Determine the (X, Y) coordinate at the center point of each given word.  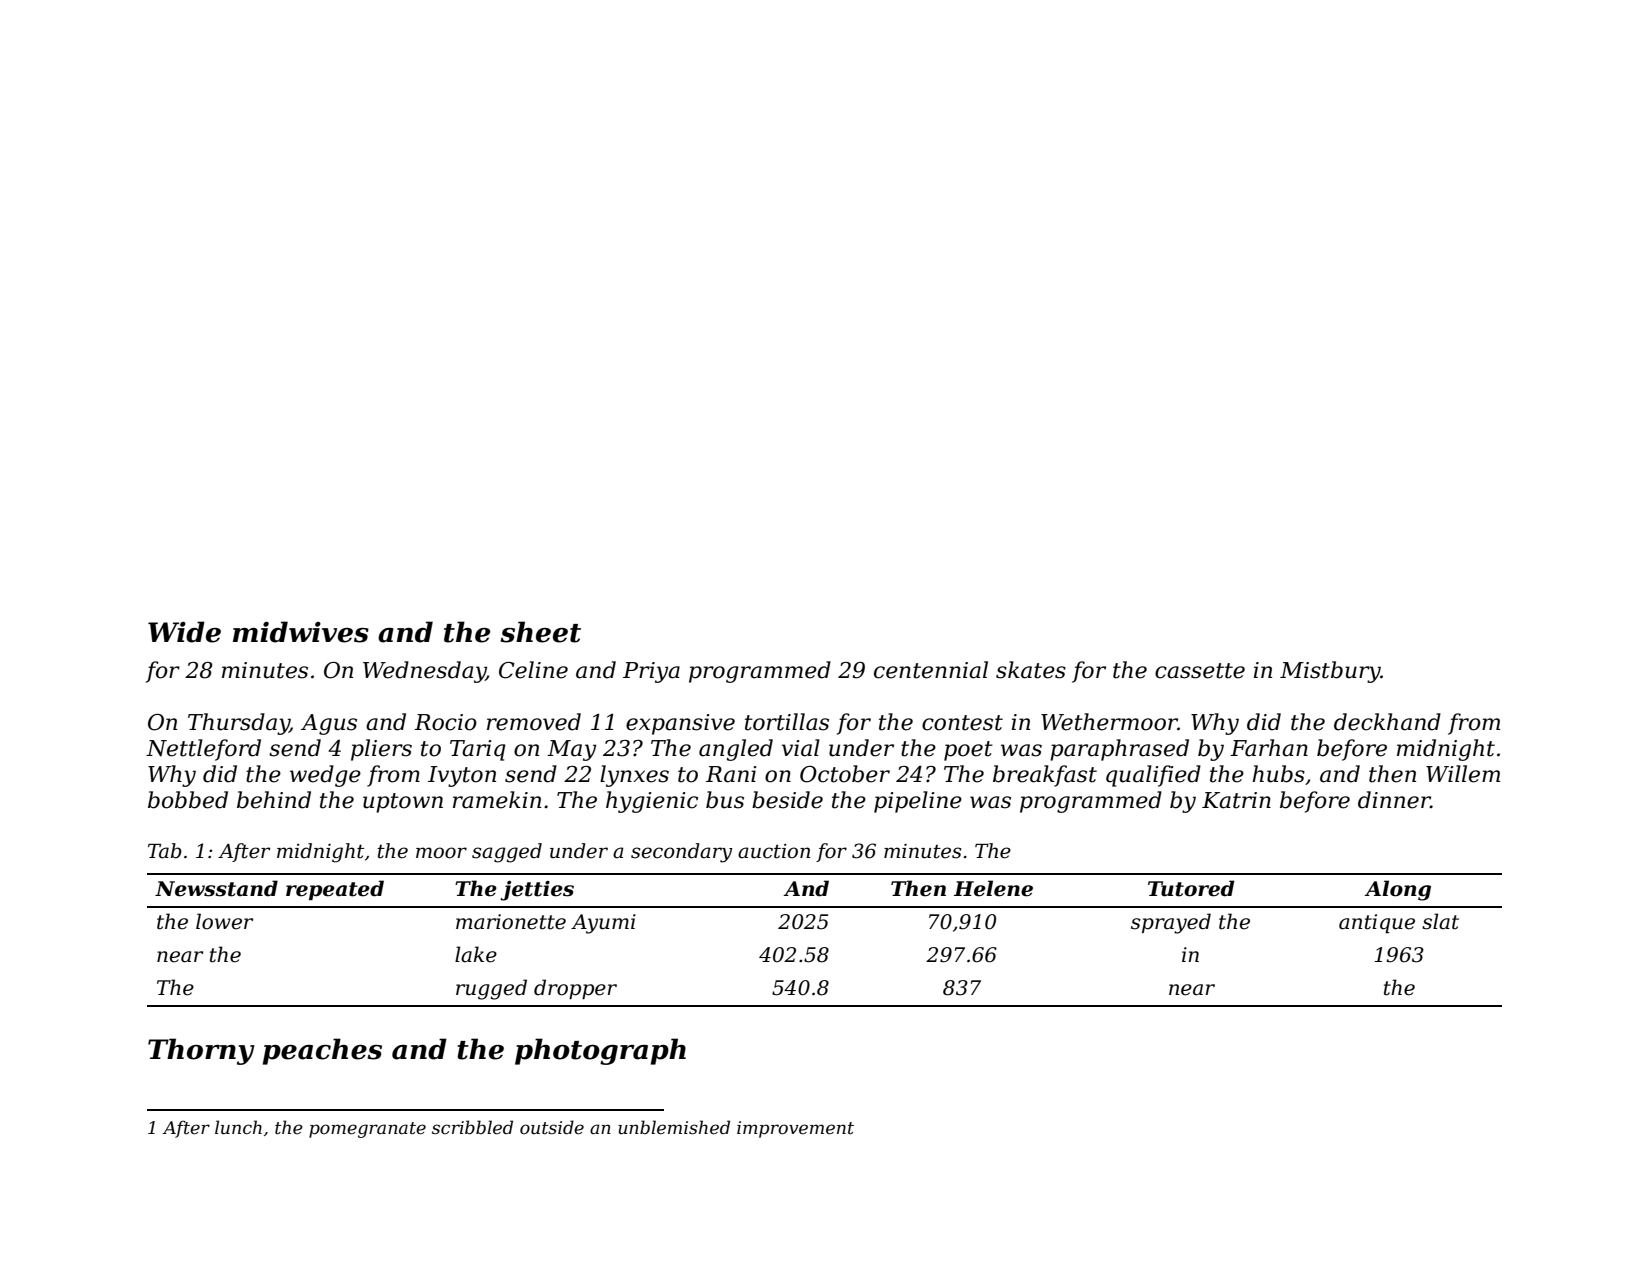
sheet (541, 632)
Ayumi (603, 924)
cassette (1200, 671)
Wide (184, 632)
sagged (507, 853)
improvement (795, 1129)
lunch (238, 1127)
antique (1377, 923)
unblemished (674, 1127)
